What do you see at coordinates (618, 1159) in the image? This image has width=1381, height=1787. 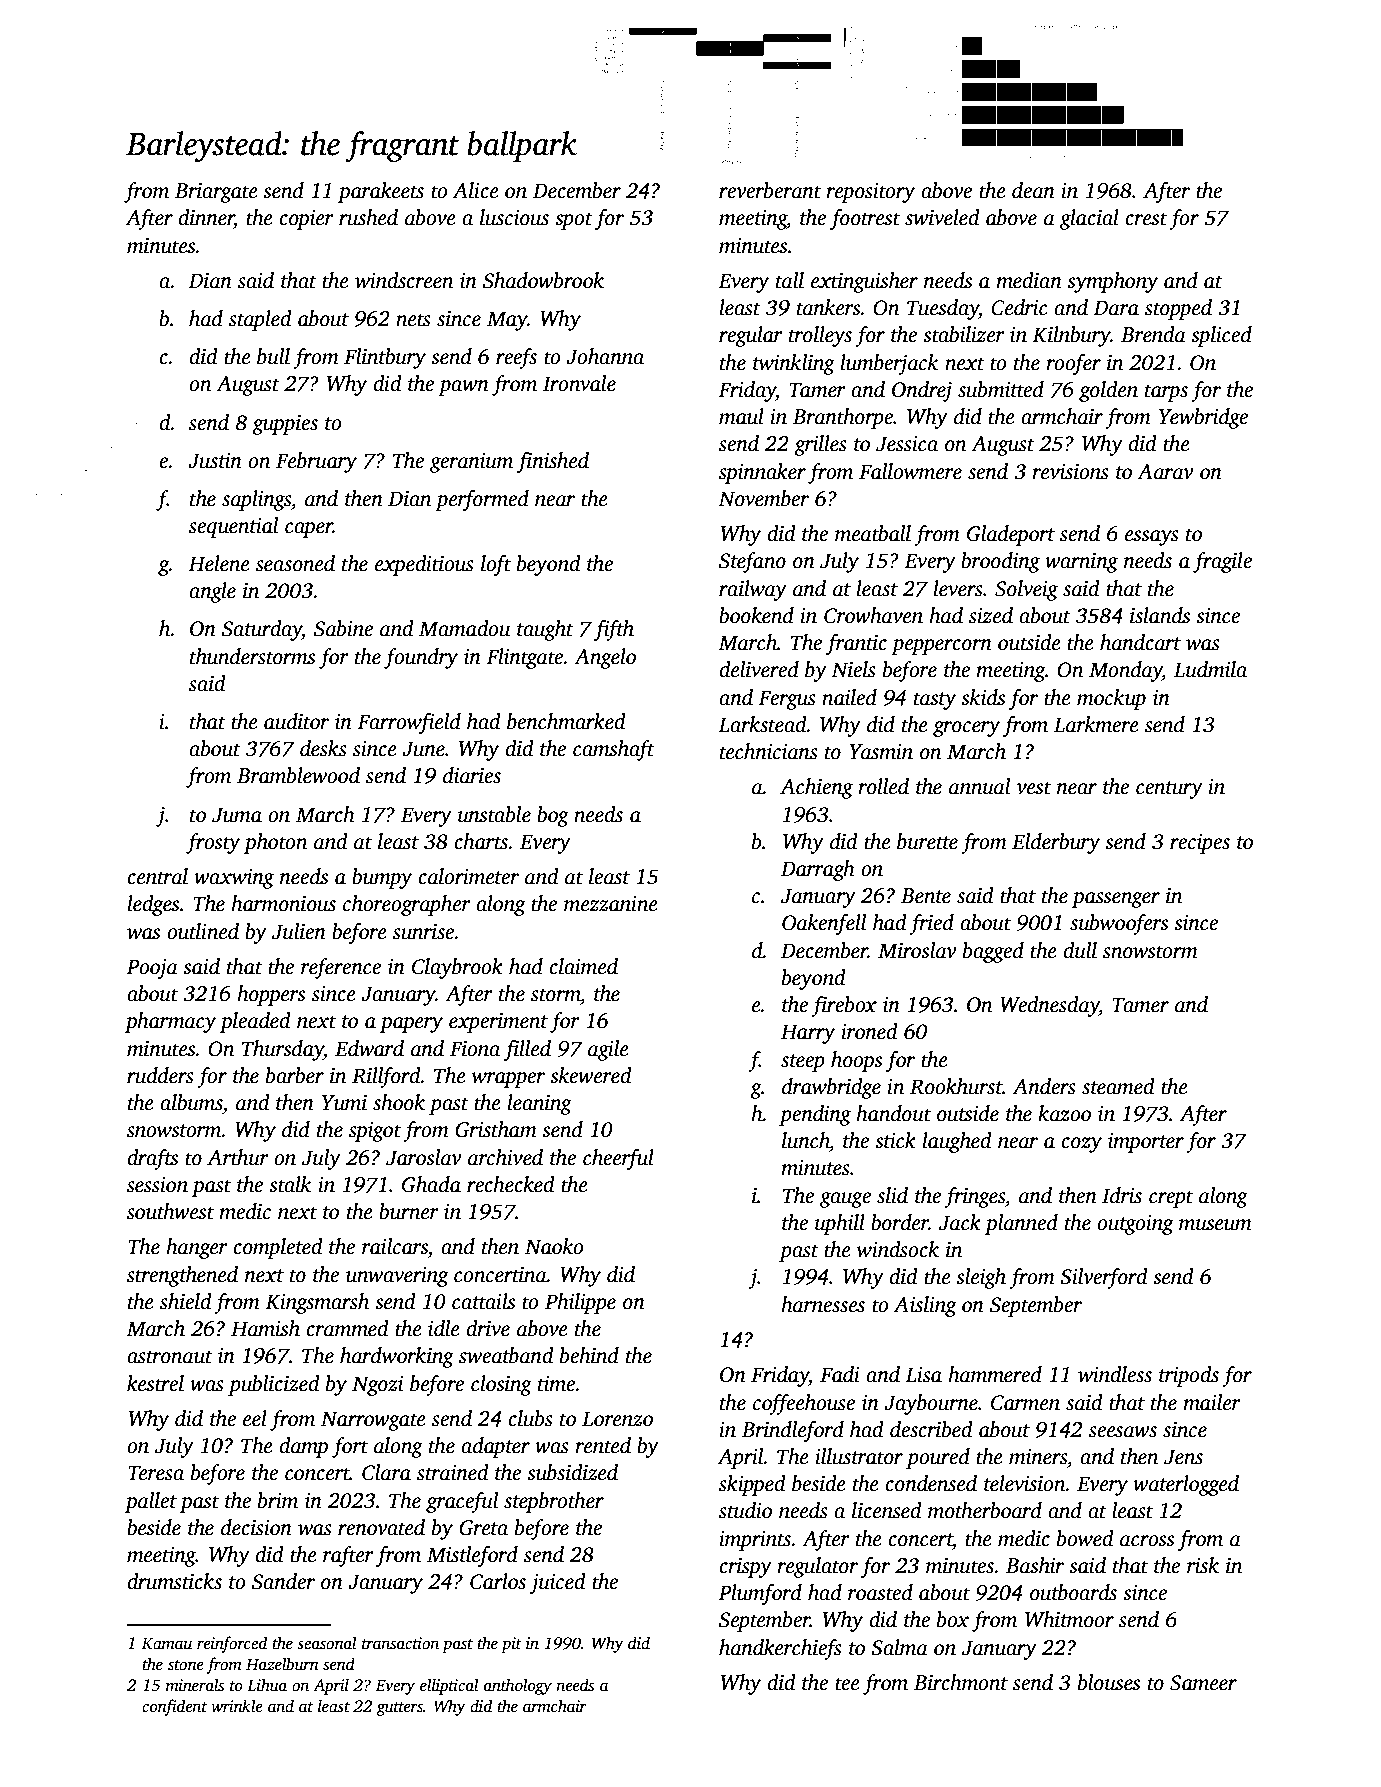 I see `cheerful` at bounding box center [618, 1159].
